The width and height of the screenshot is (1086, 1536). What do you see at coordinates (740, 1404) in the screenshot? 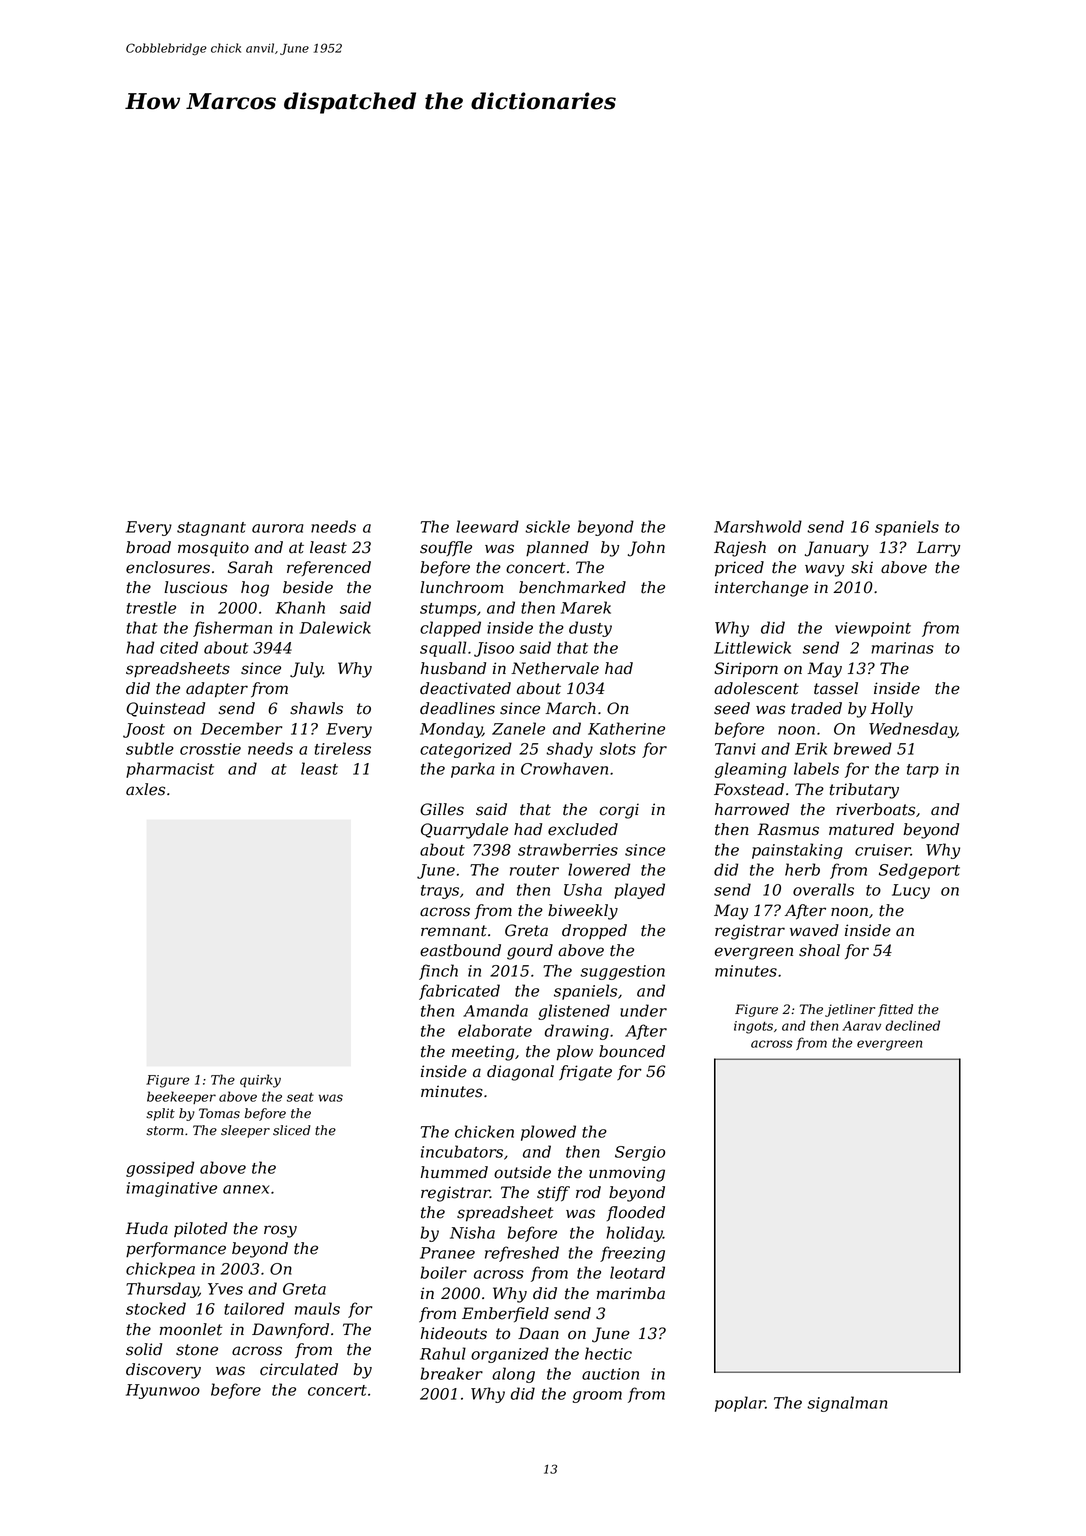
I see `poplar` at bounding box center [740, 1404].
